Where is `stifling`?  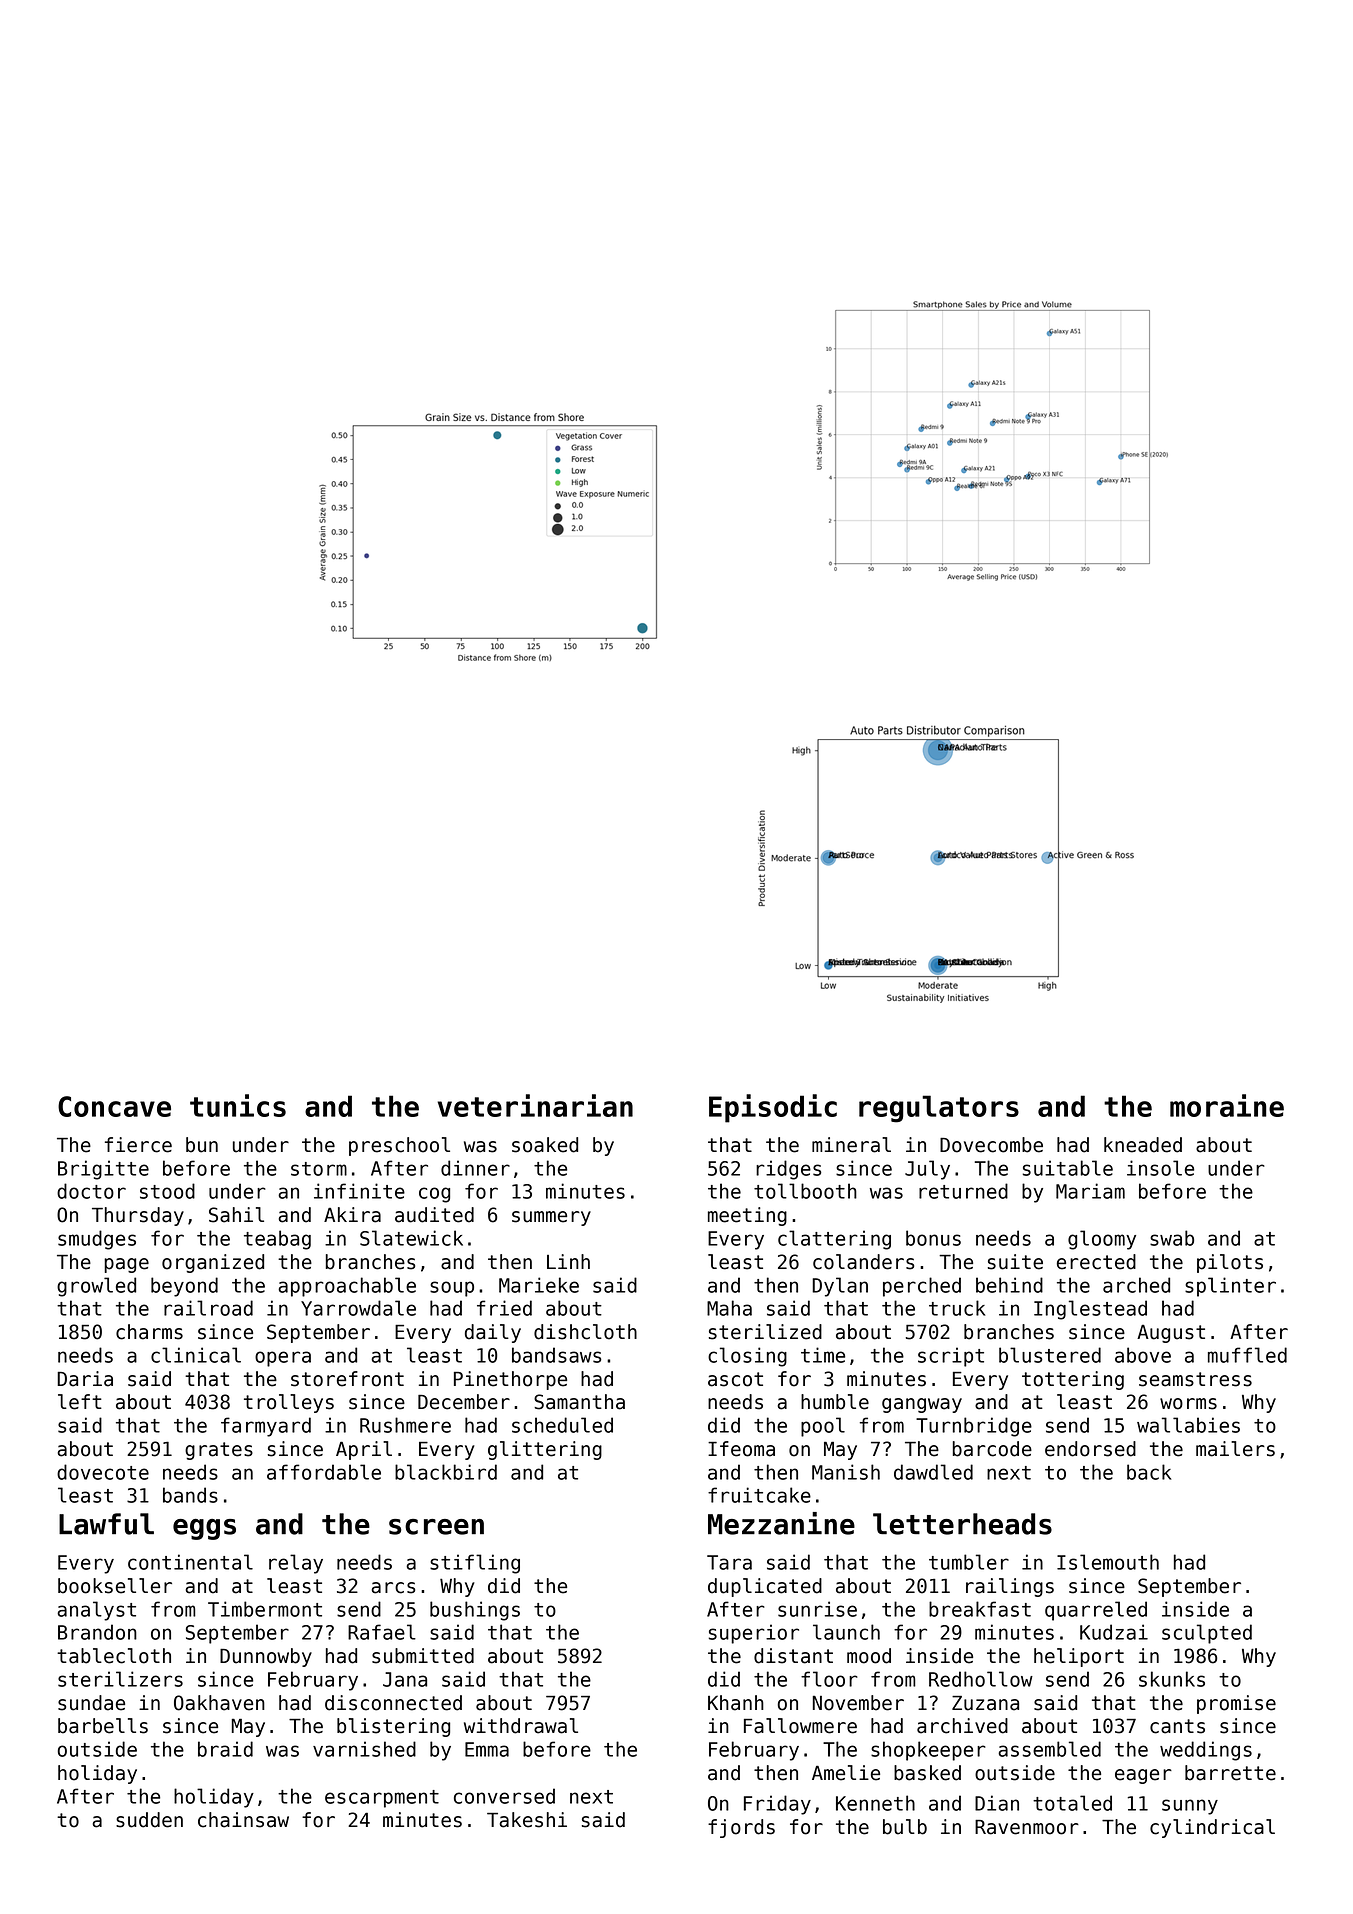 stifling is located at coordinates (475, 1564).
